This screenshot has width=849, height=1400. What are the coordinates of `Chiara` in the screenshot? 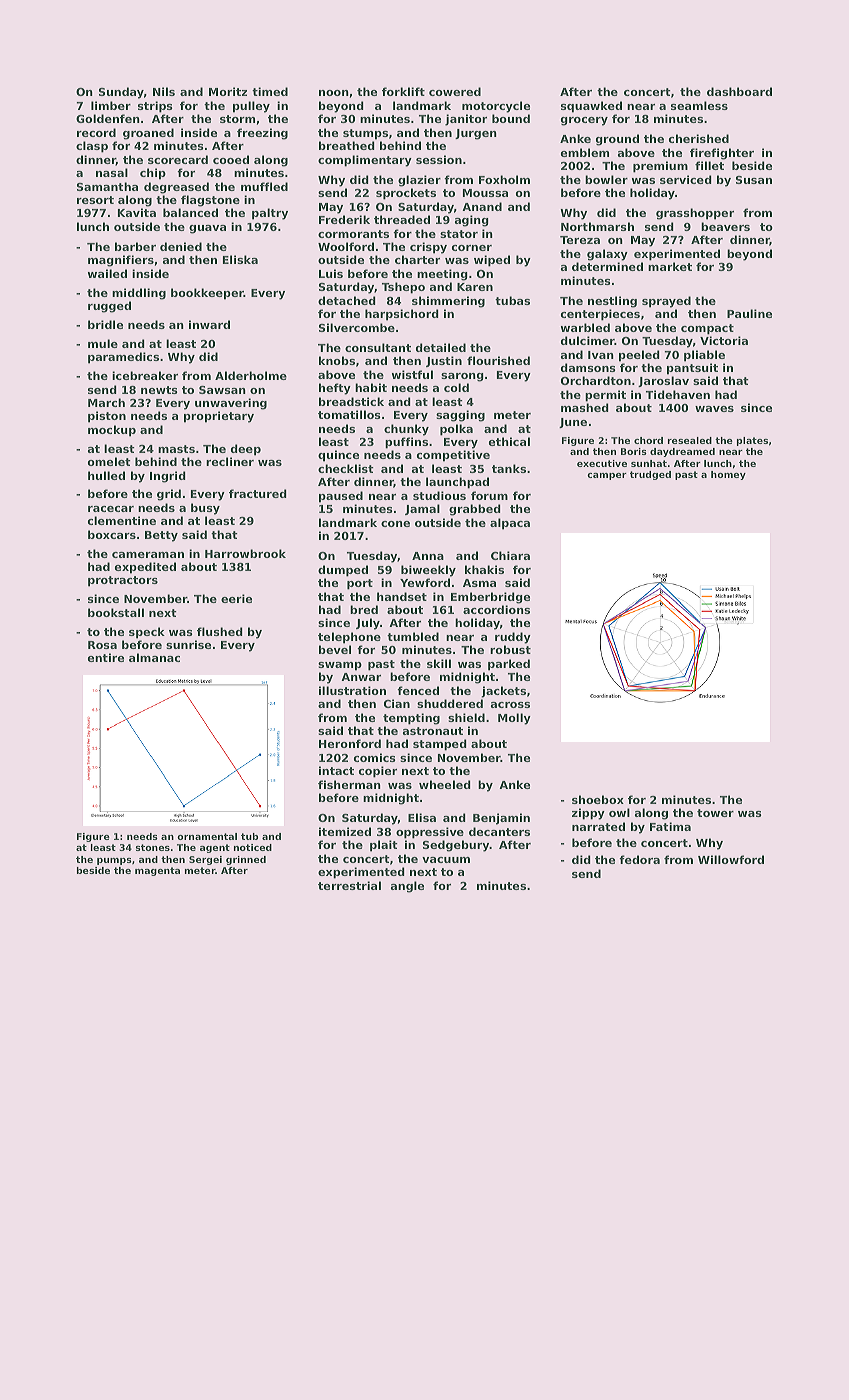 It's located at (510, 555).
